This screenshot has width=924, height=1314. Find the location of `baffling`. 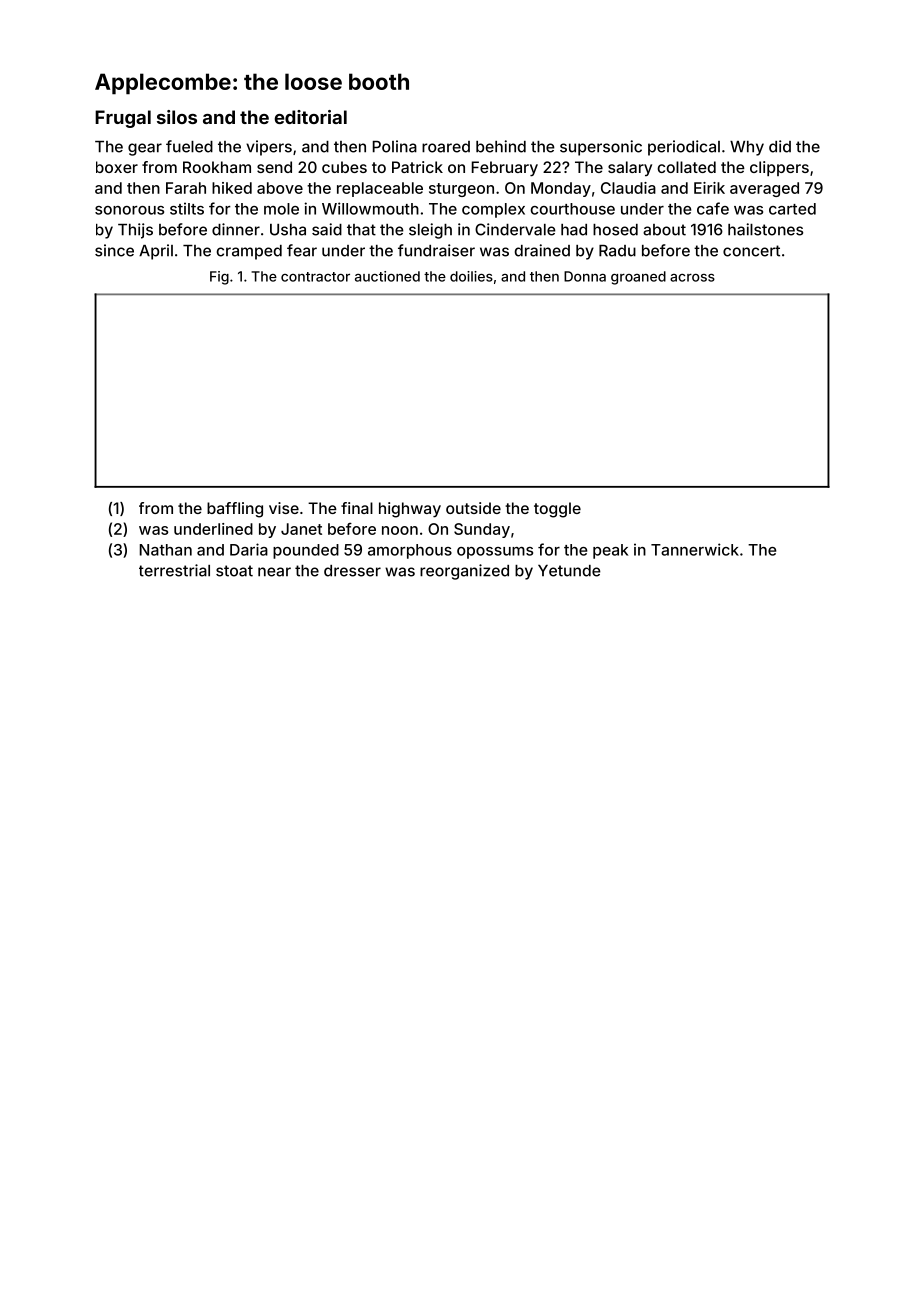

baffling is located at coordinates (235, 510).
